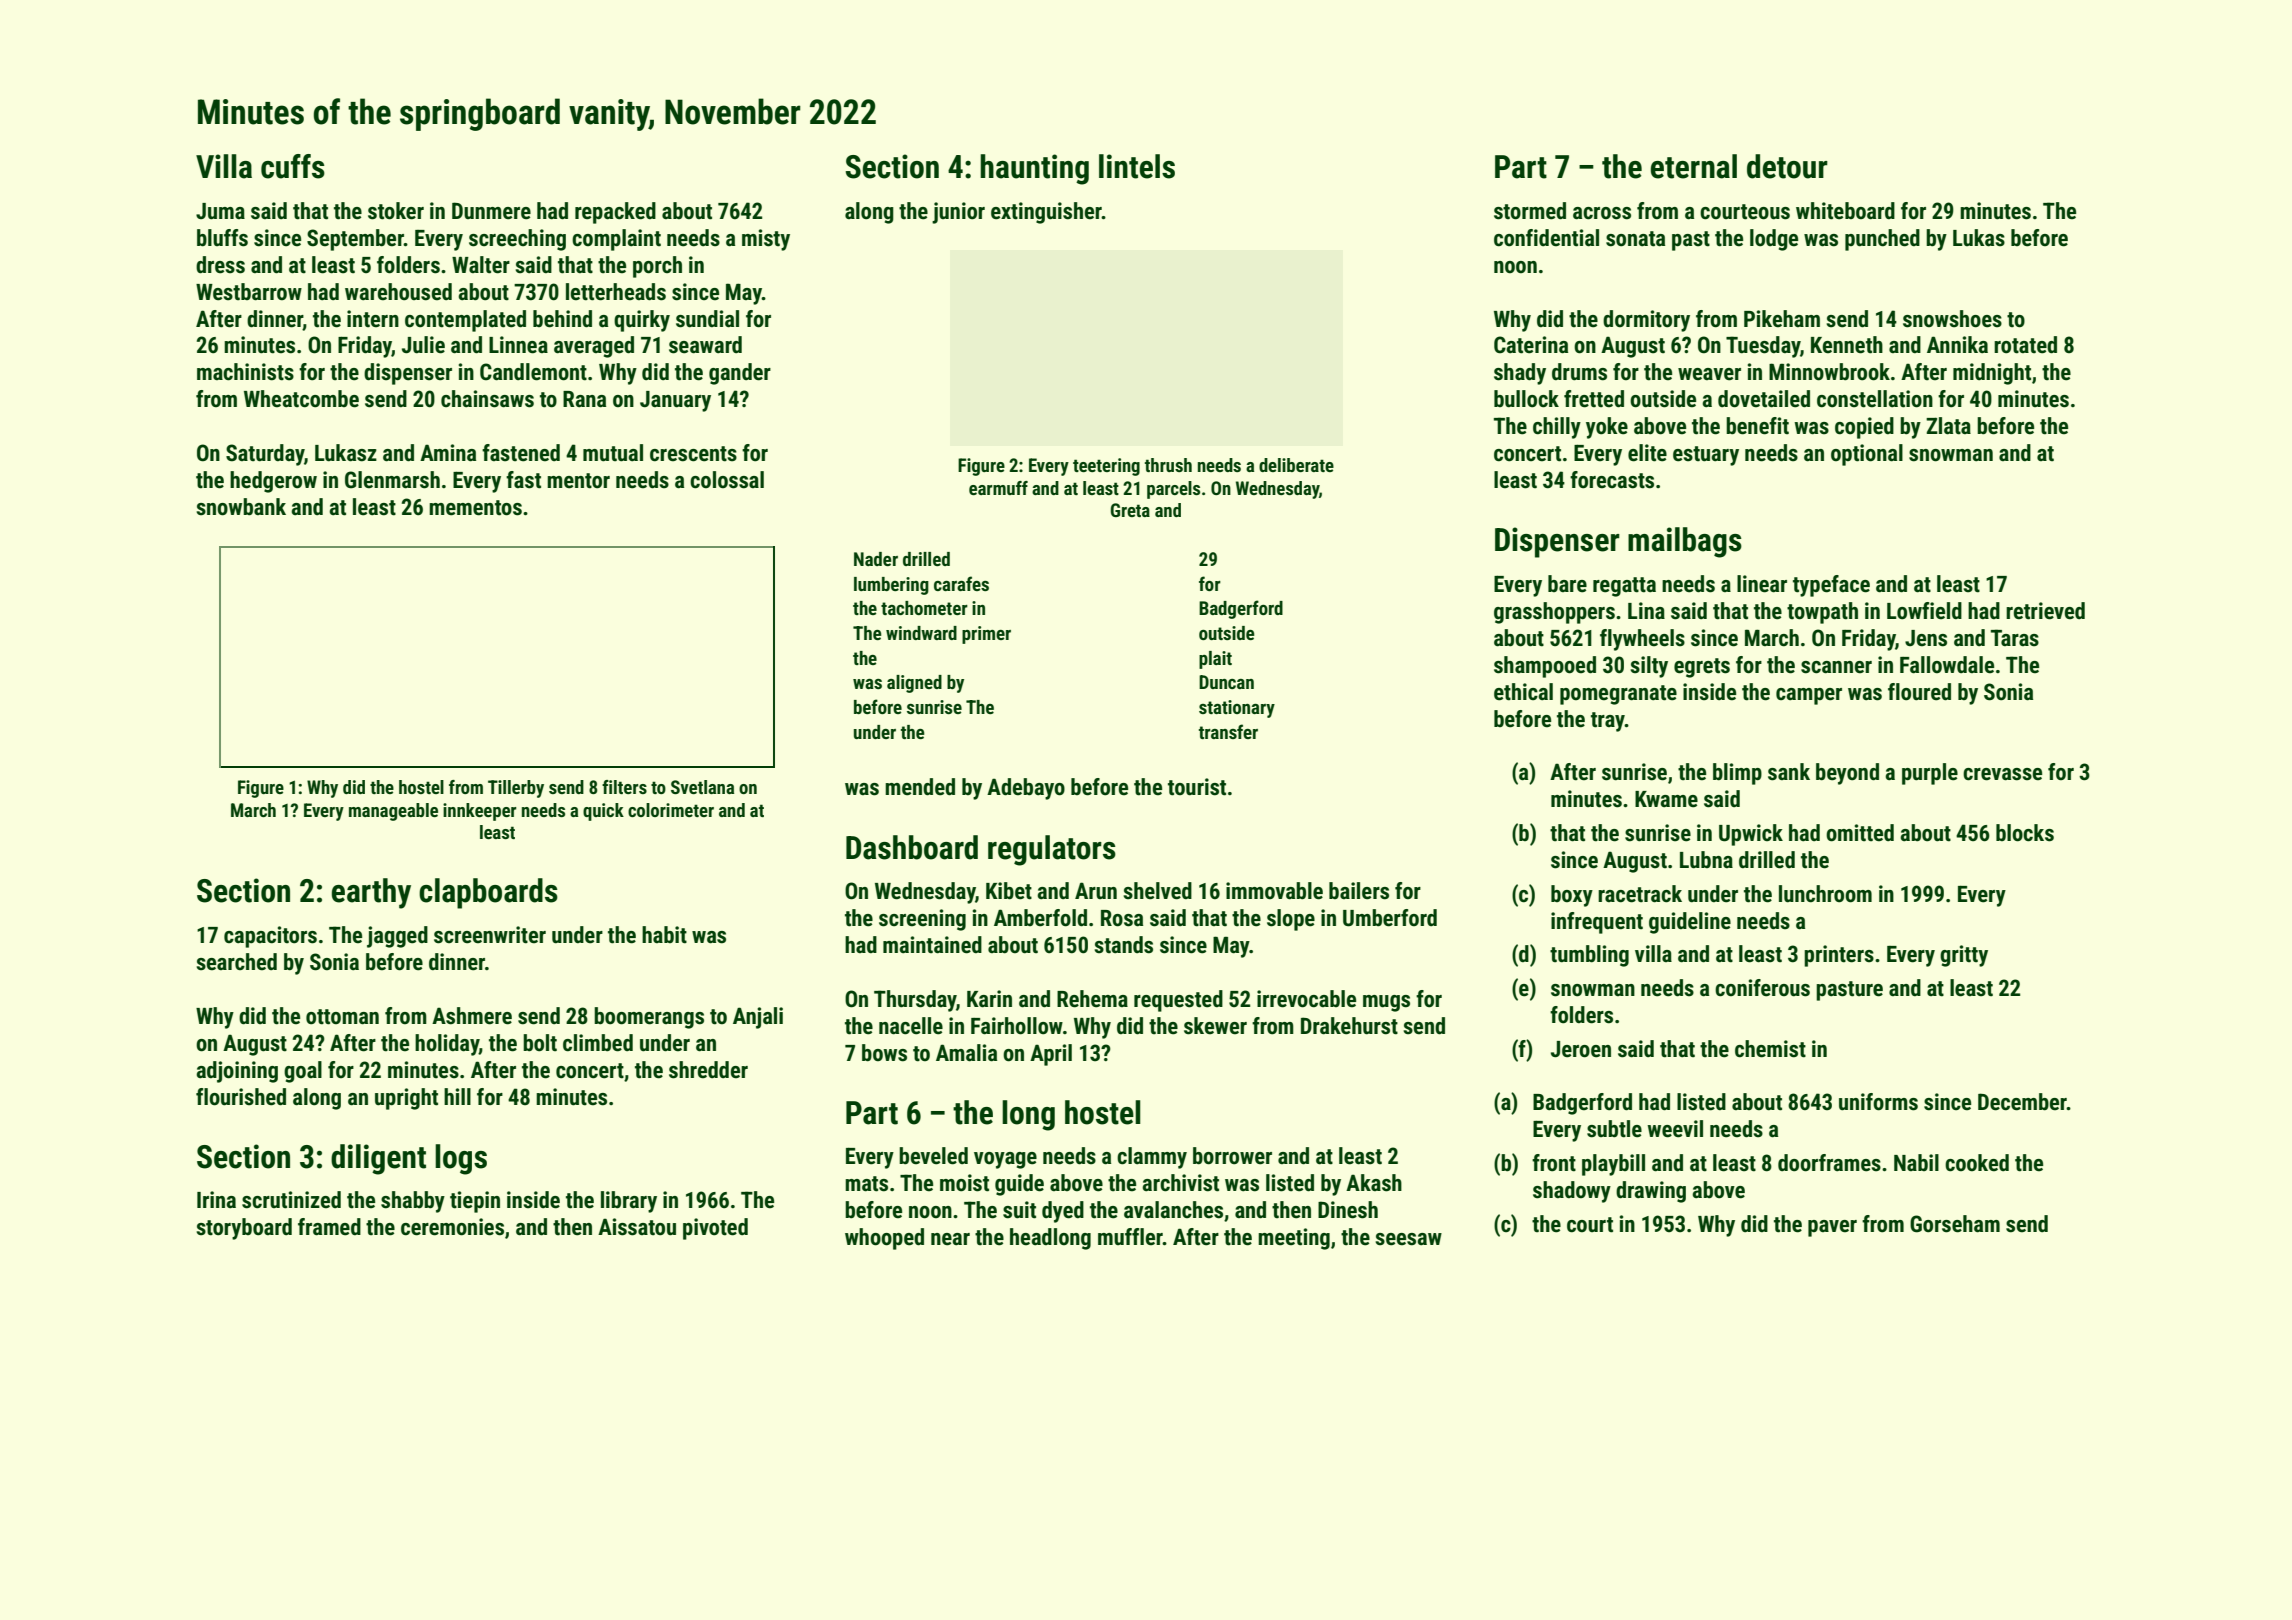 This image has width=2292, height=1620. I want to click on tiepin, so click(475, 1202).
